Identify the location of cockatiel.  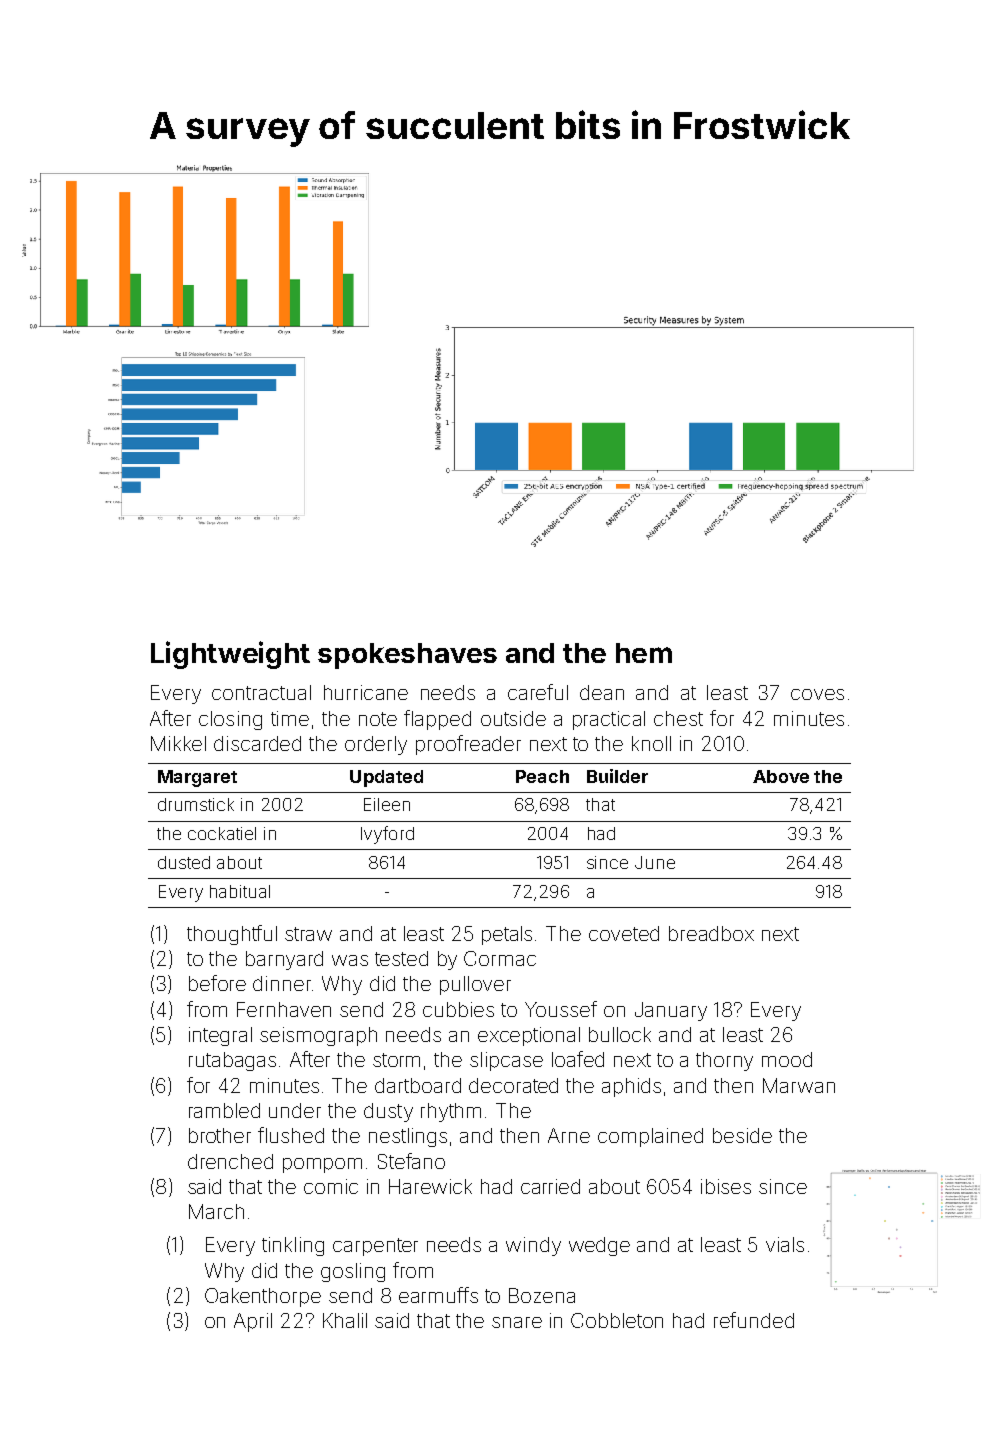
(222, 833).
